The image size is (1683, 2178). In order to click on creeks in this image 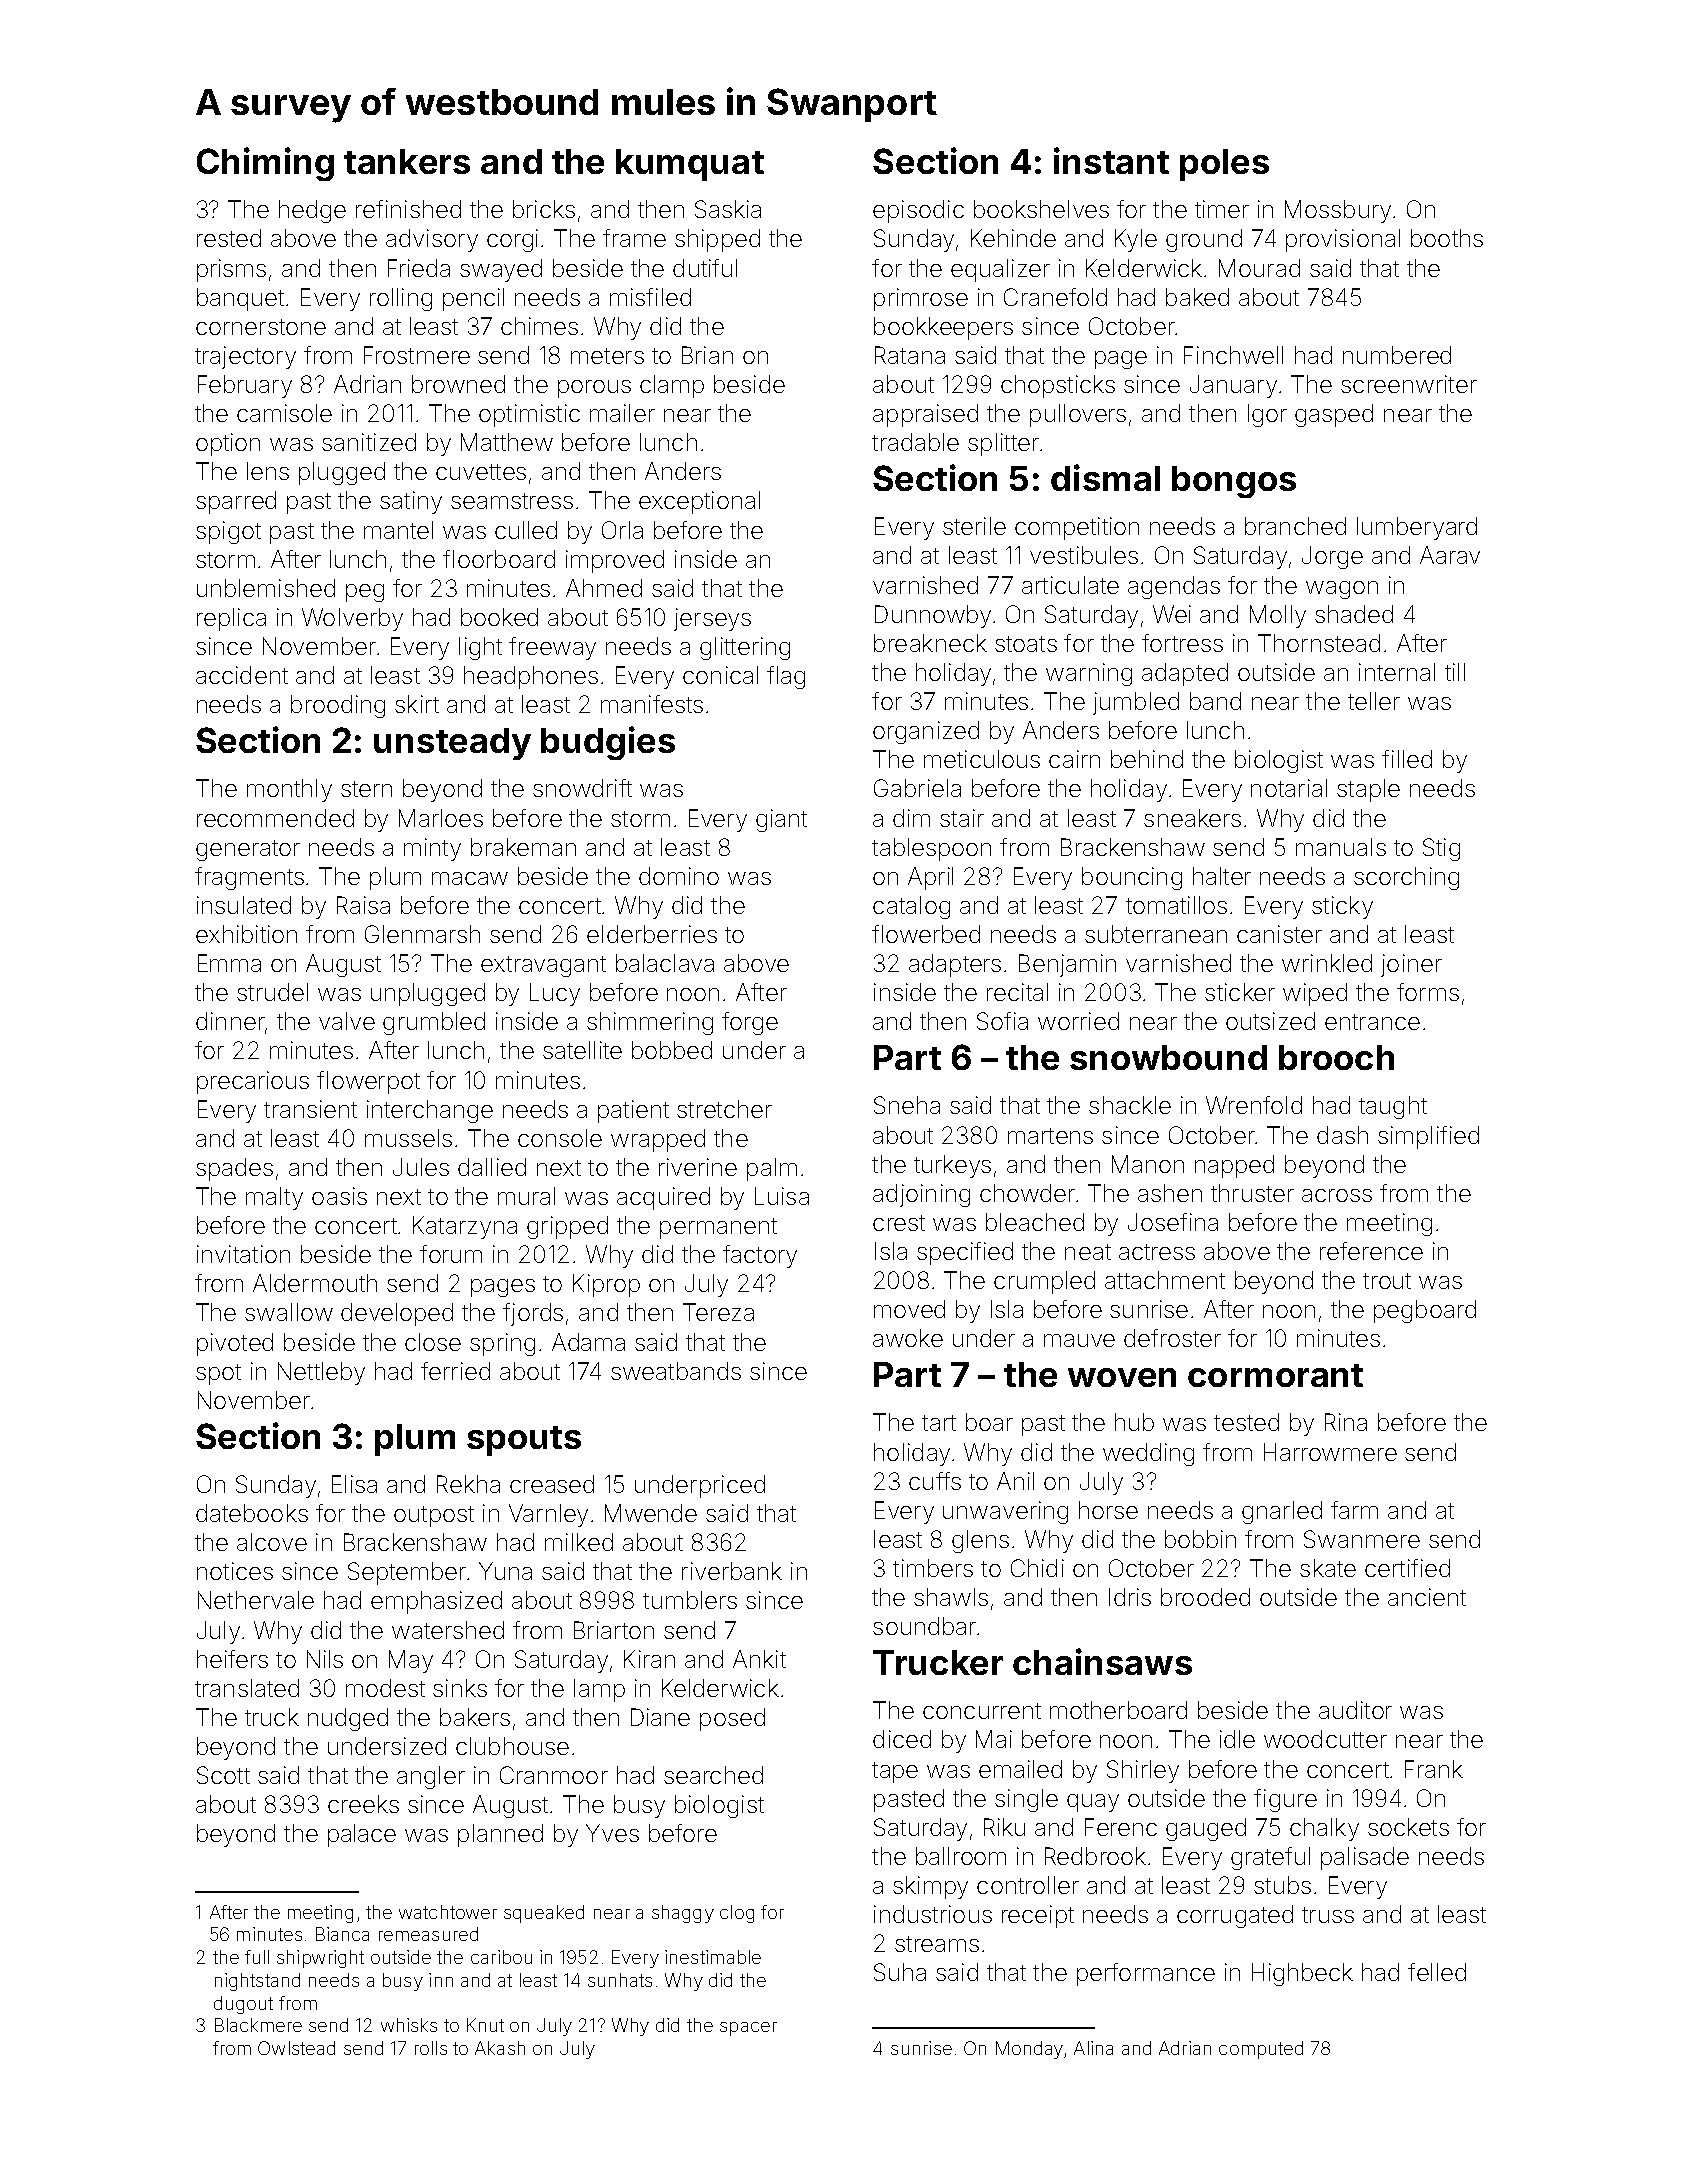, I will do `click(363, 1804)`.
